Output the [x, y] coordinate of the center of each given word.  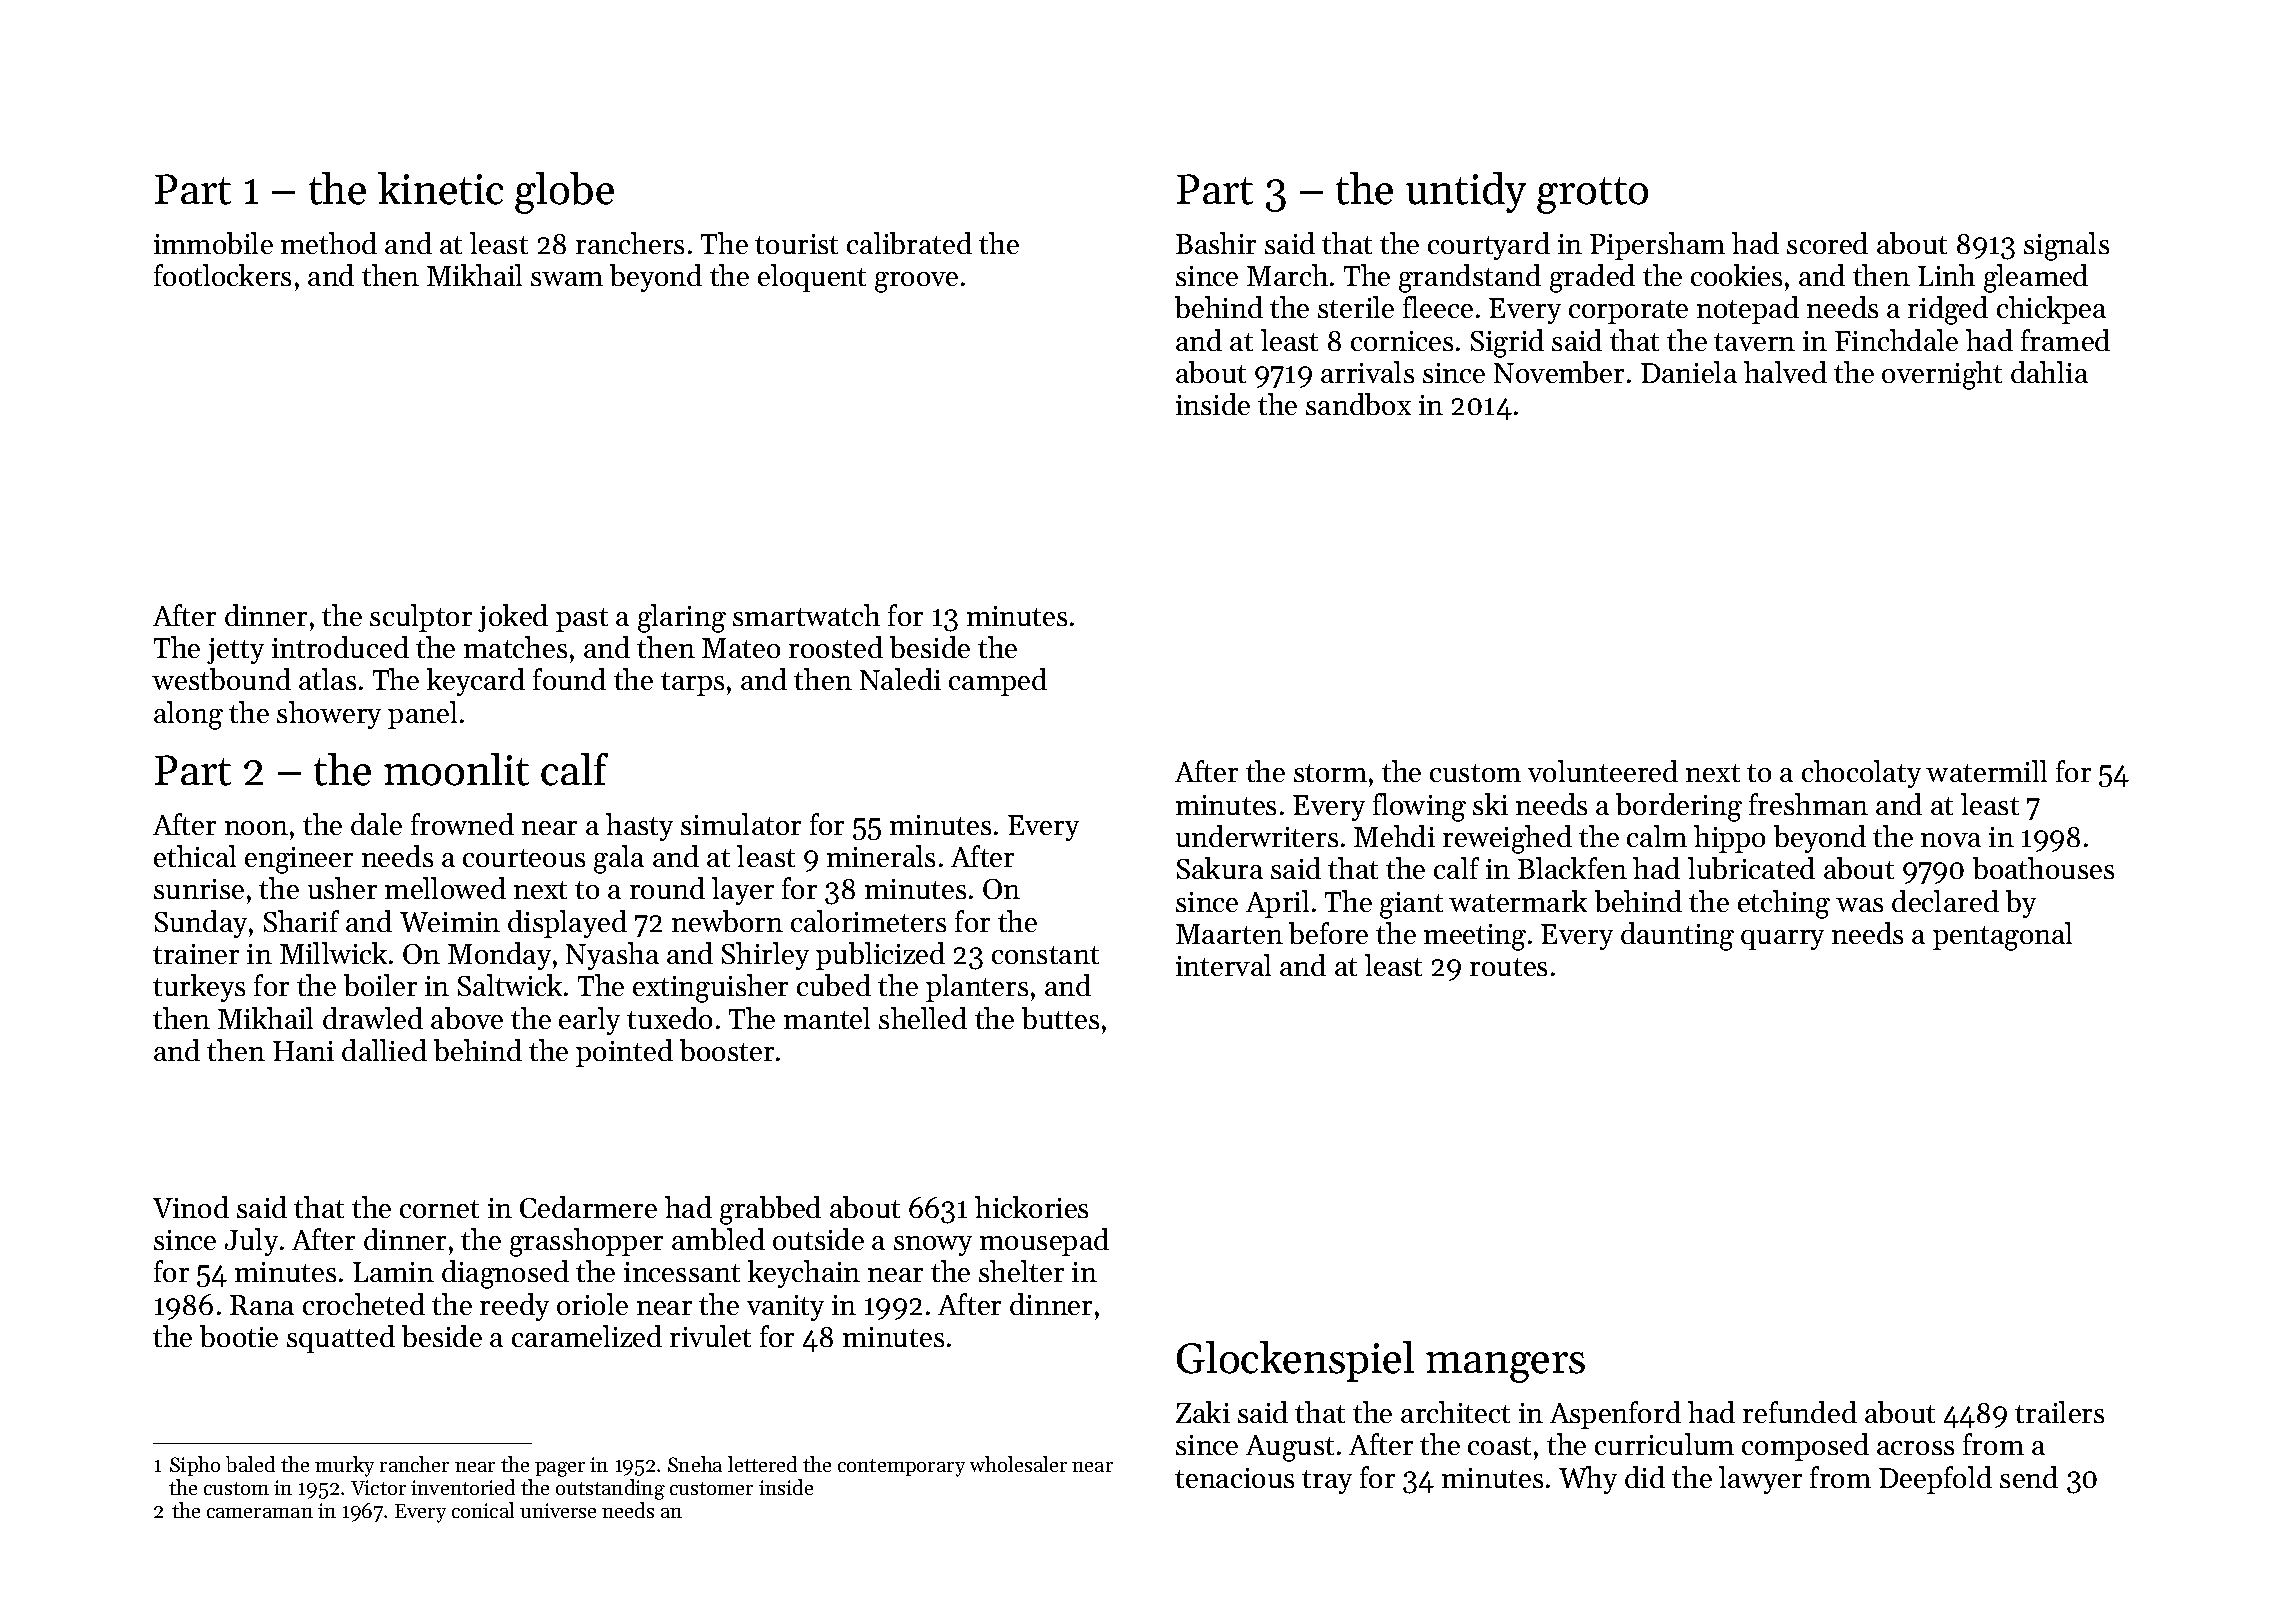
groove [916, 282]
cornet [439, 1209]
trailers [2059, 1412]
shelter [1021, 1271]
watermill [1986, 771]
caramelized [587, 1336]
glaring [682, 618]
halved [1785, 372]
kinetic [440, 188]
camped [998, 682]
